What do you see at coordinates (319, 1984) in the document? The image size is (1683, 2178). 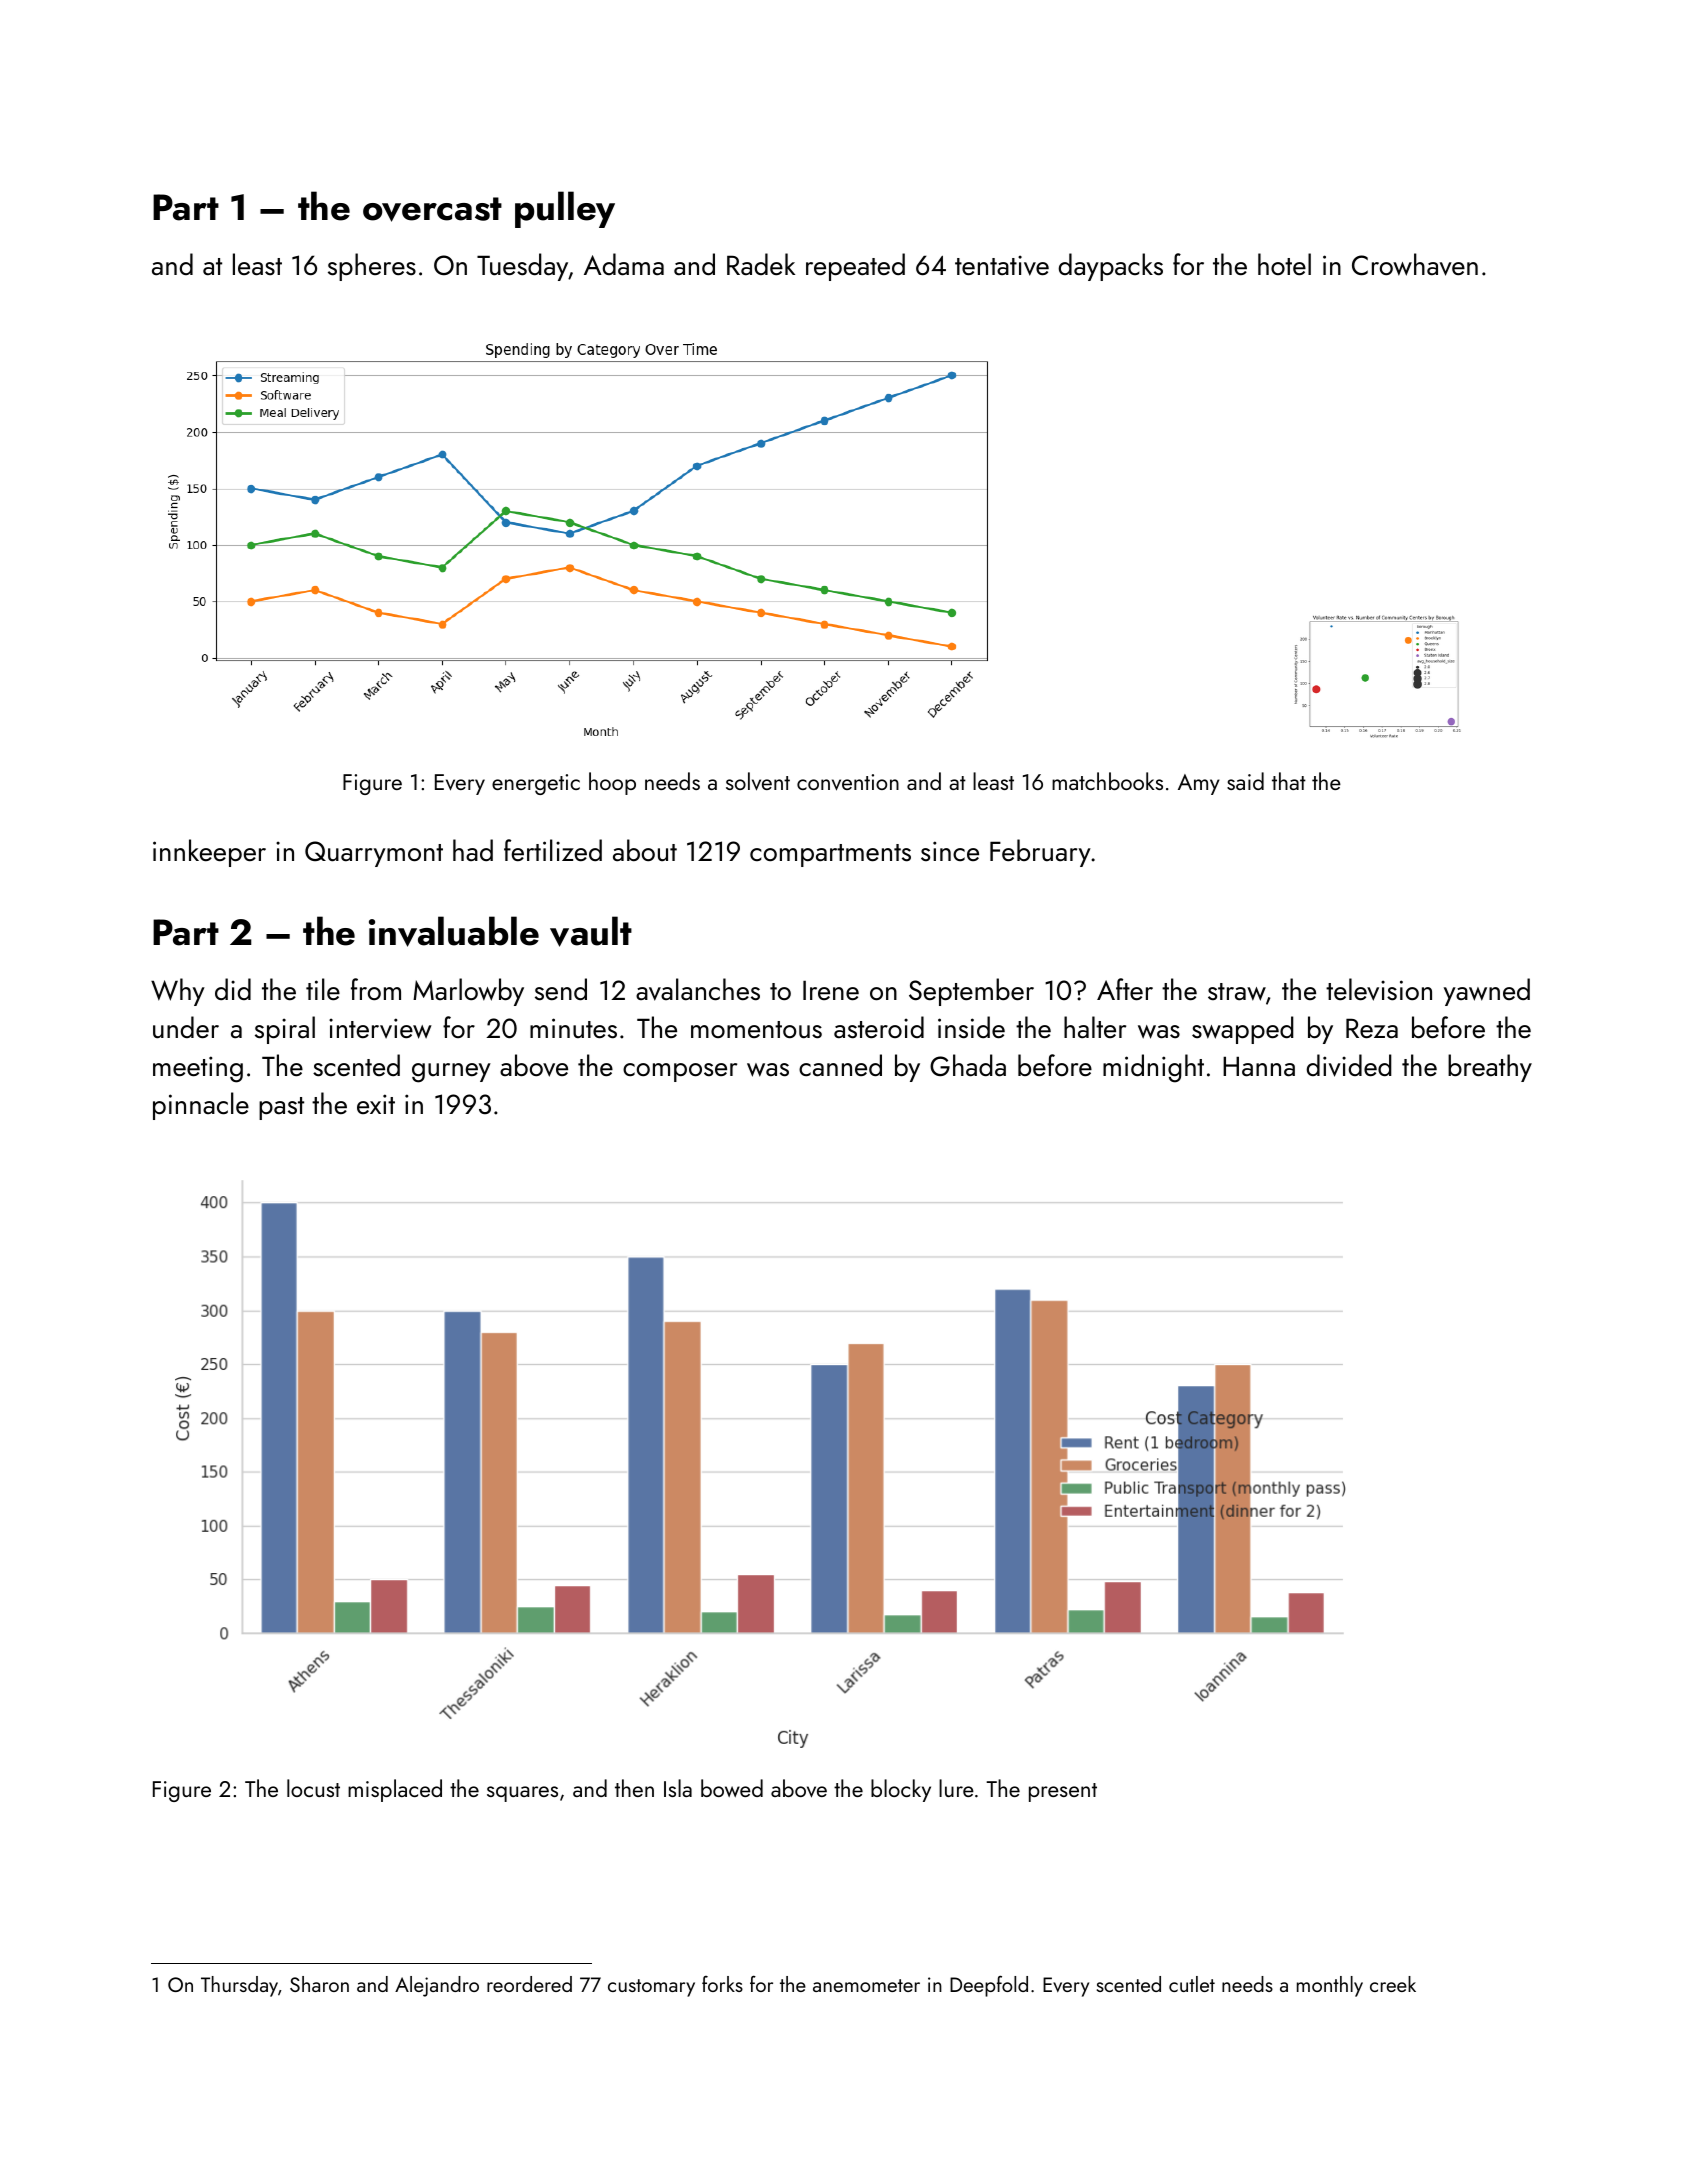 I see `Sharon` at bounding box center [319, 1984].
